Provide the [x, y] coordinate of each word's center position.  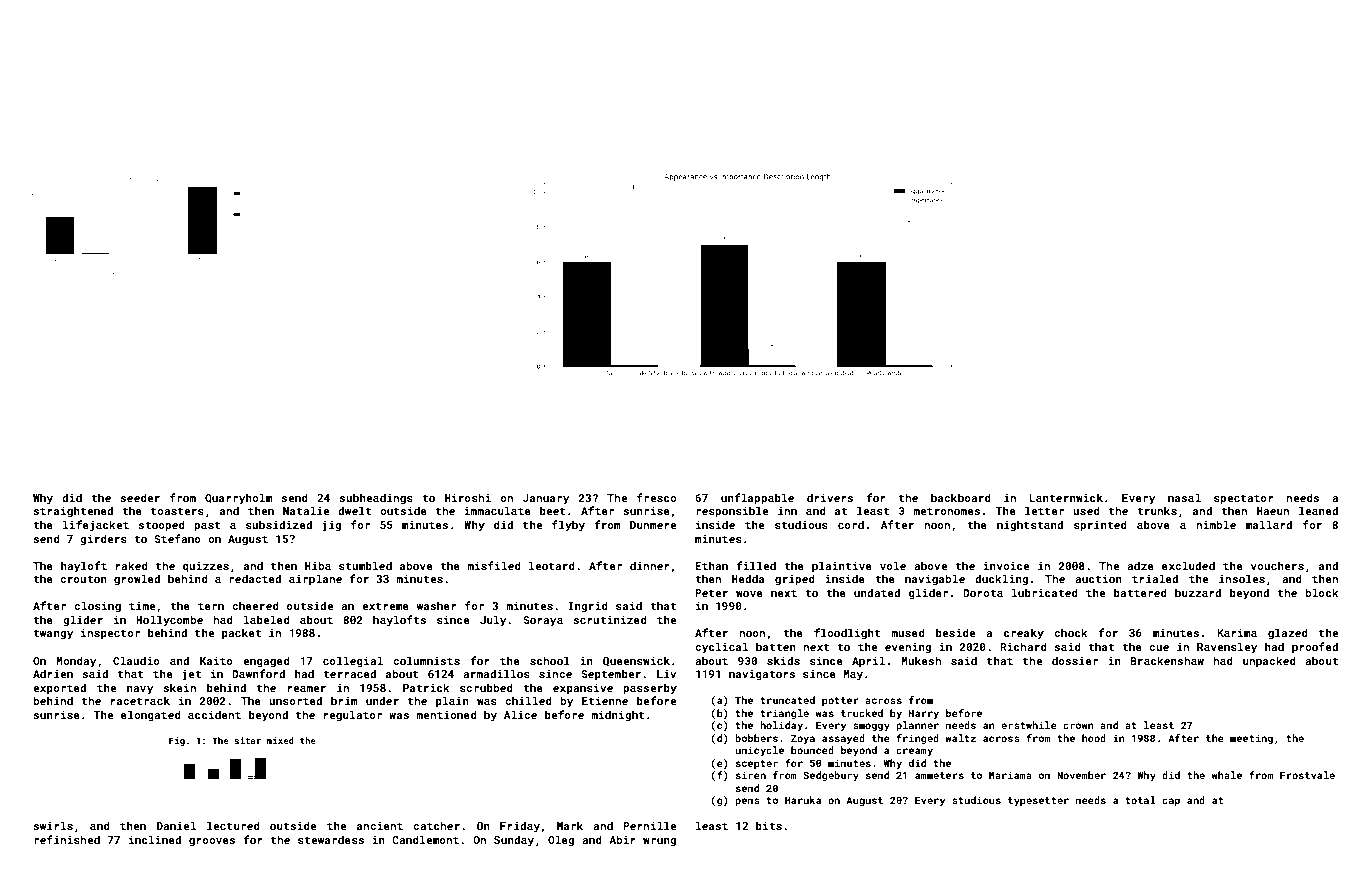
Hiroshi [468, 497]
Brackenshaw [1167, 660]
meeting [1251, 739]
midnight [618, 716]
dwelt [354, 510]
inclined [155, 839]
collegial [353, 662]
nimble [1216, 524]
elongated [151, 716]
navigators [762, 675]
